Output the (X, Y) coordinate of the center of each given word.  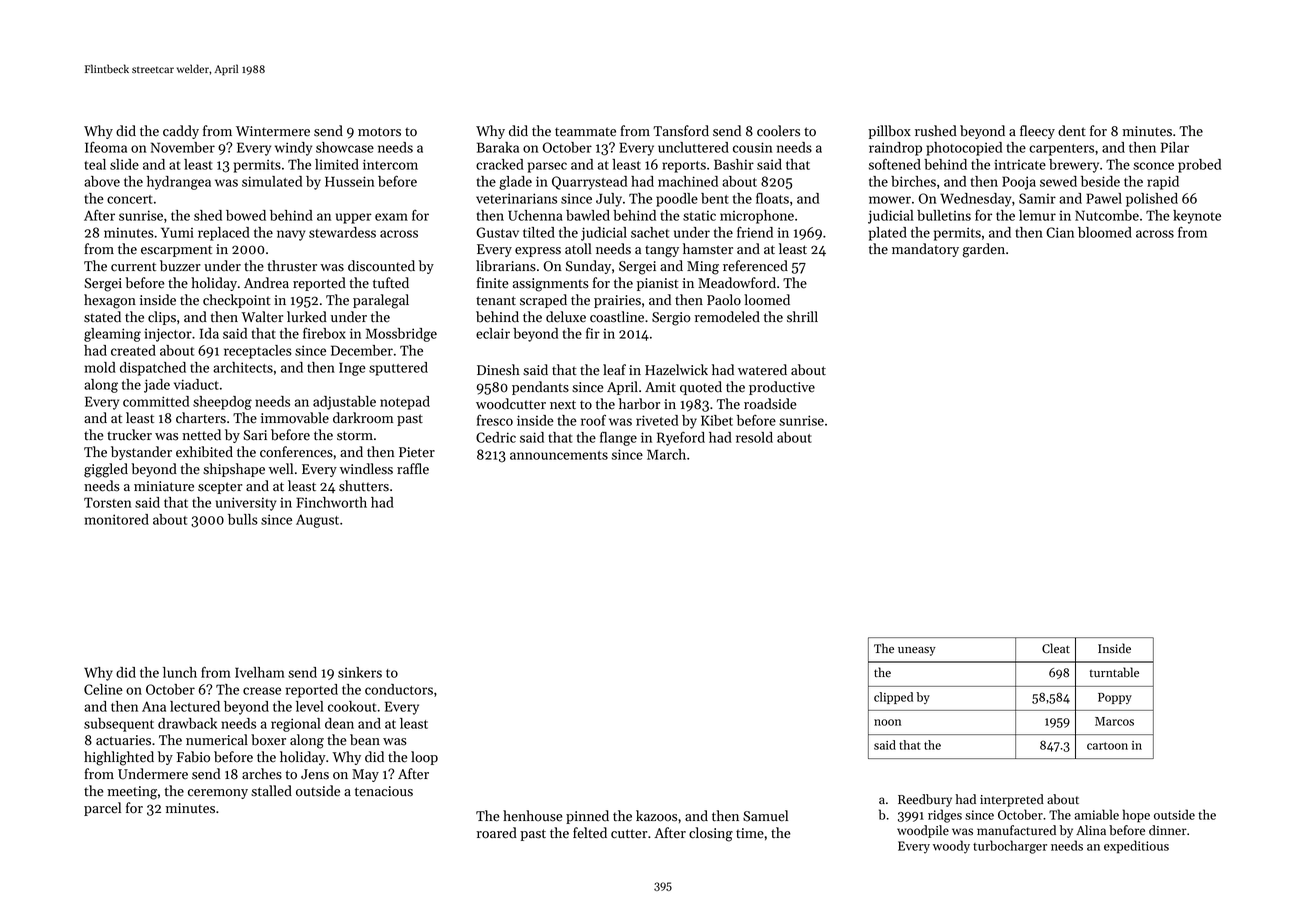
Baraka (498, 147)
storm (355, 436)
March (666, 454)
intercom (390, 164)
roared (497, 833)
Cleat (1056, 648)
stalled (271, 791)
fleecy (1037, 132)
